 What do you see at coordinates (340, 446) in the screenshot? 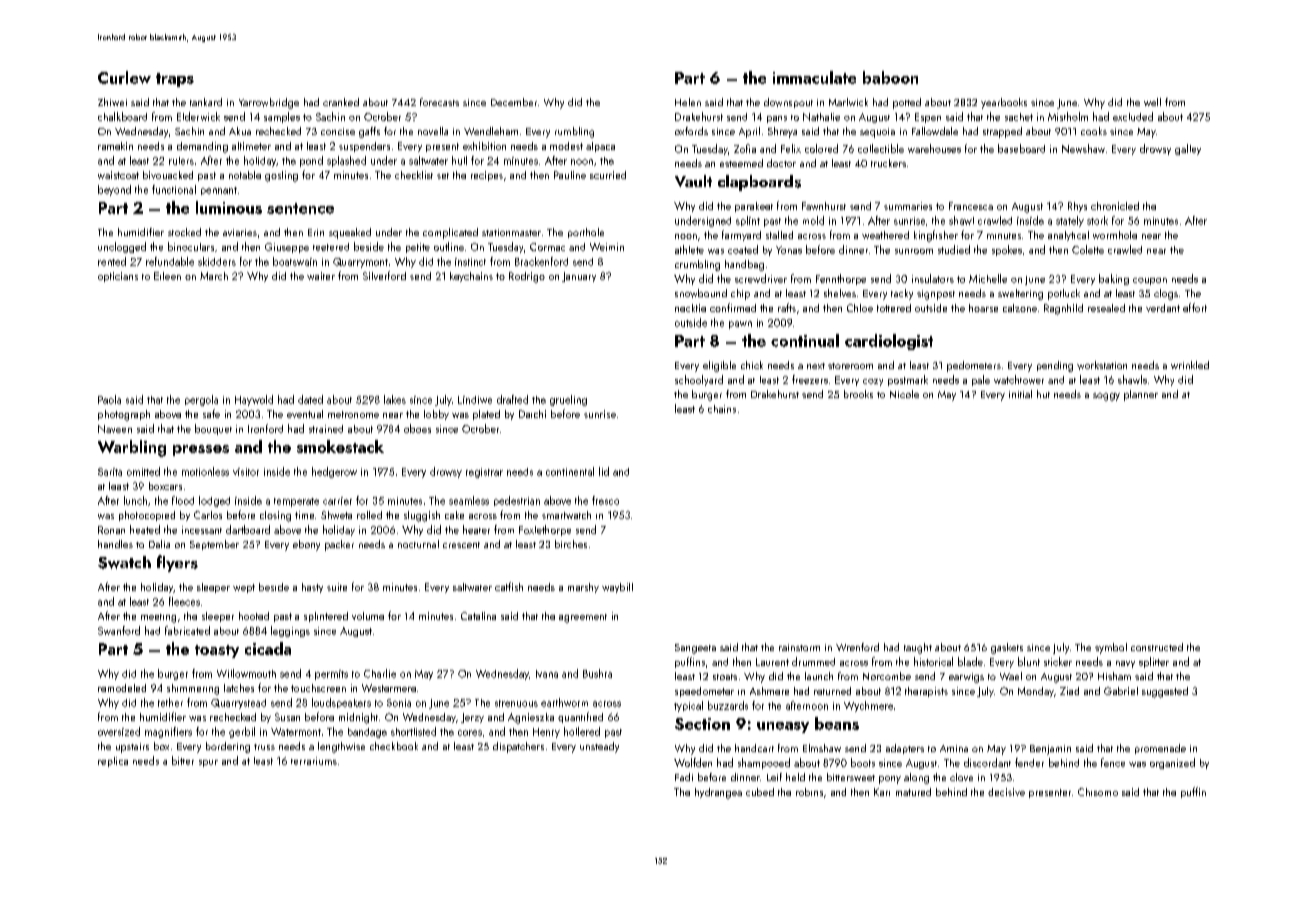
I see `smokestack` at bounding box center [340, 446].
